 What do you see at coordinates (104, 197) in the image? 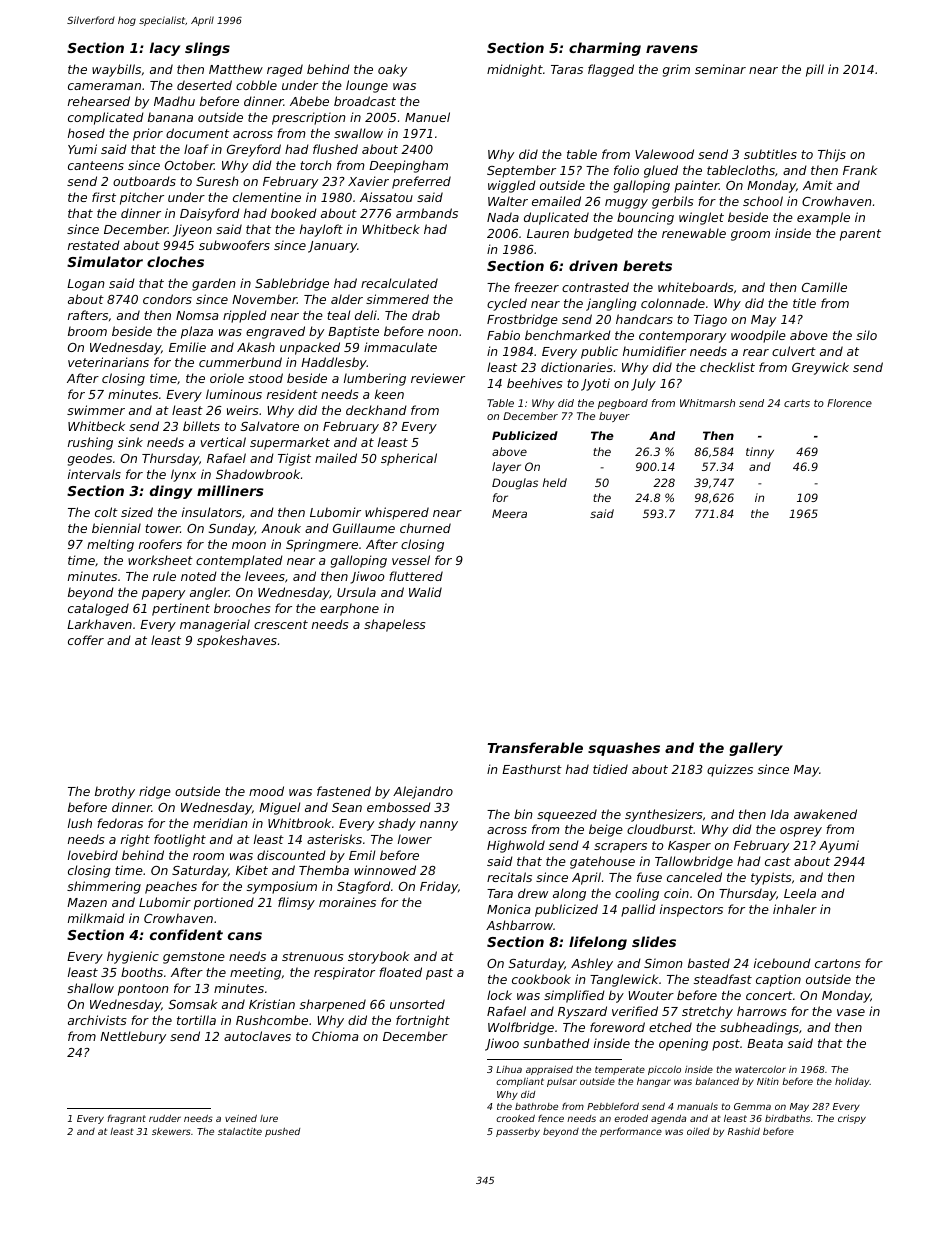
I see `first` at bounding box center [104, 197].
